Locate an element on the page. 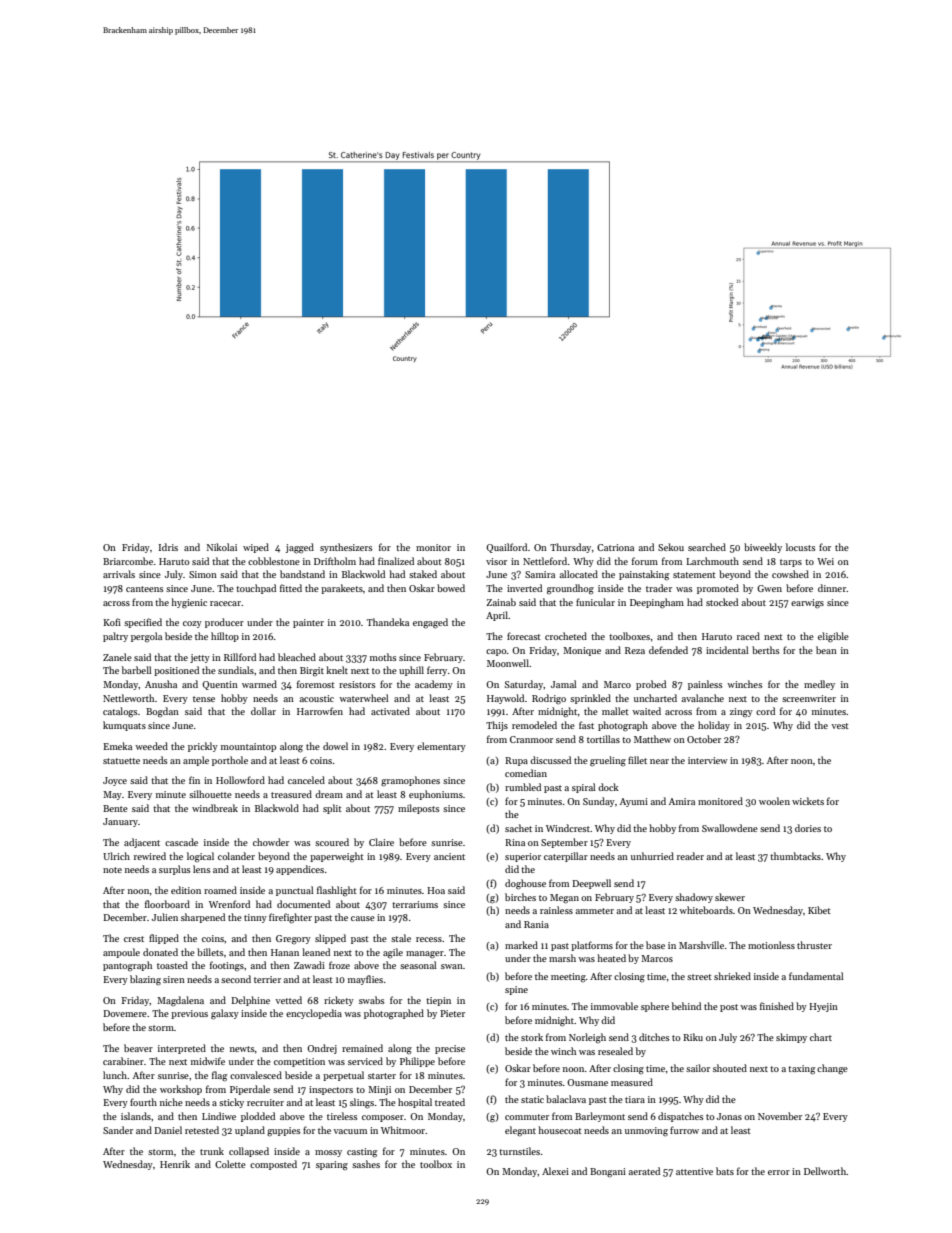  warmed is located at coordinates (259, 684).
